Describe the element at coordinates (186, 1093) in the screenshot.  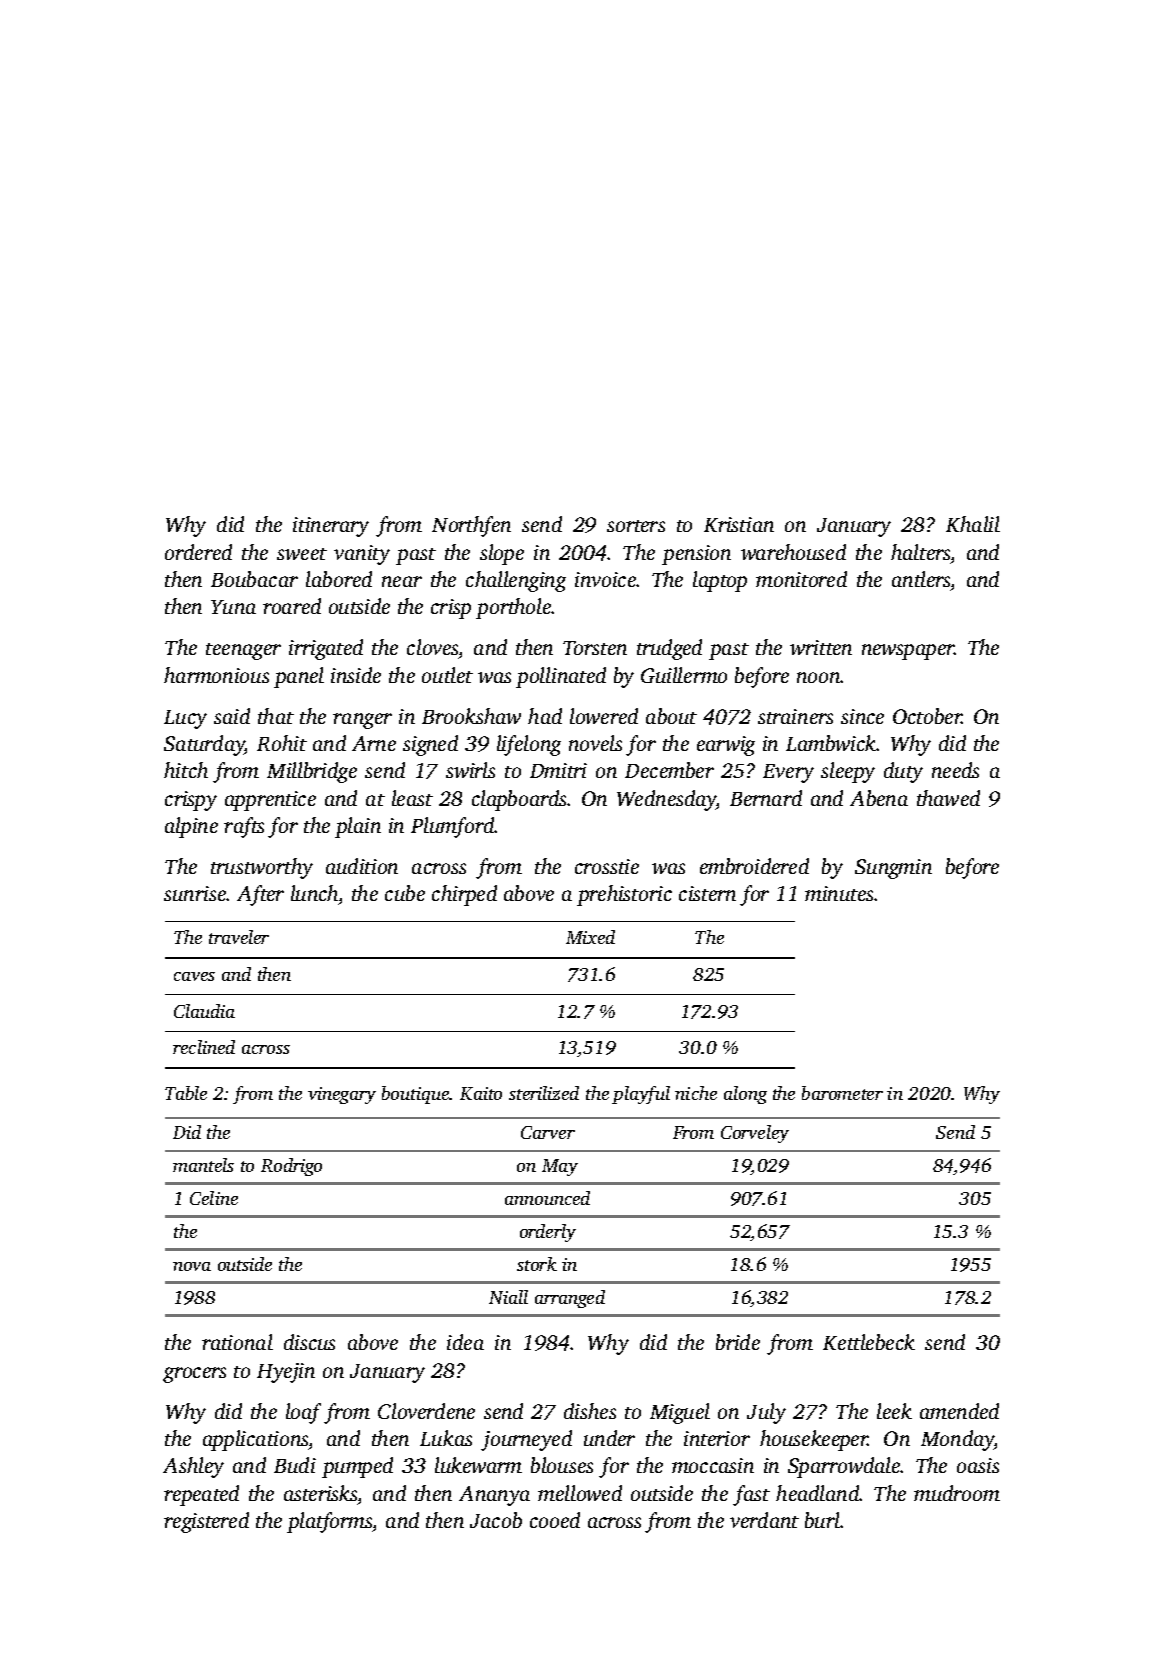
I see `Table` at that location.
